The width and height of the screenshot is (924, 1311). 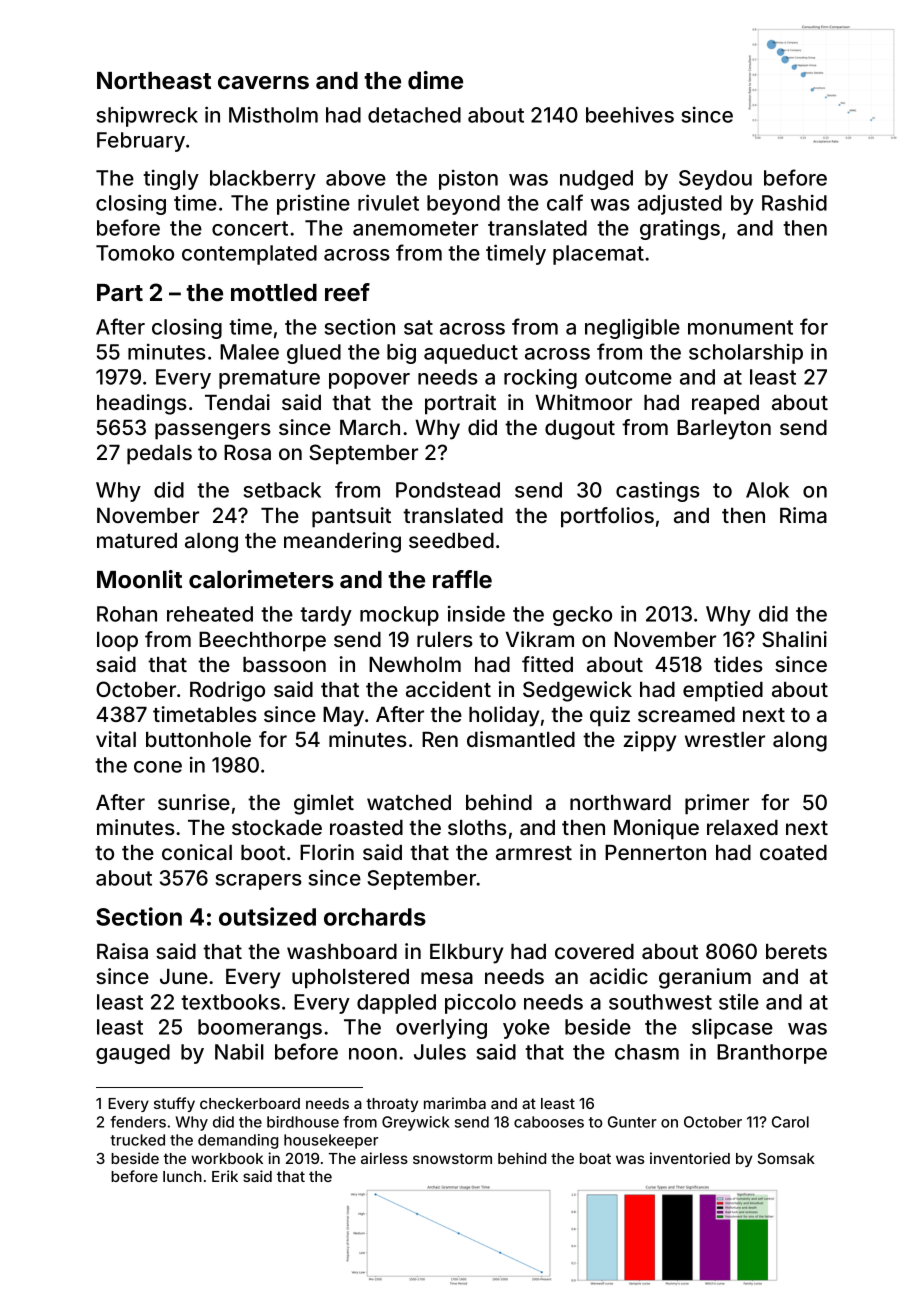 What do you see at coordinates (540, 378) in the screenshot?
I see `rocking` at bounding box center [540, 378].
